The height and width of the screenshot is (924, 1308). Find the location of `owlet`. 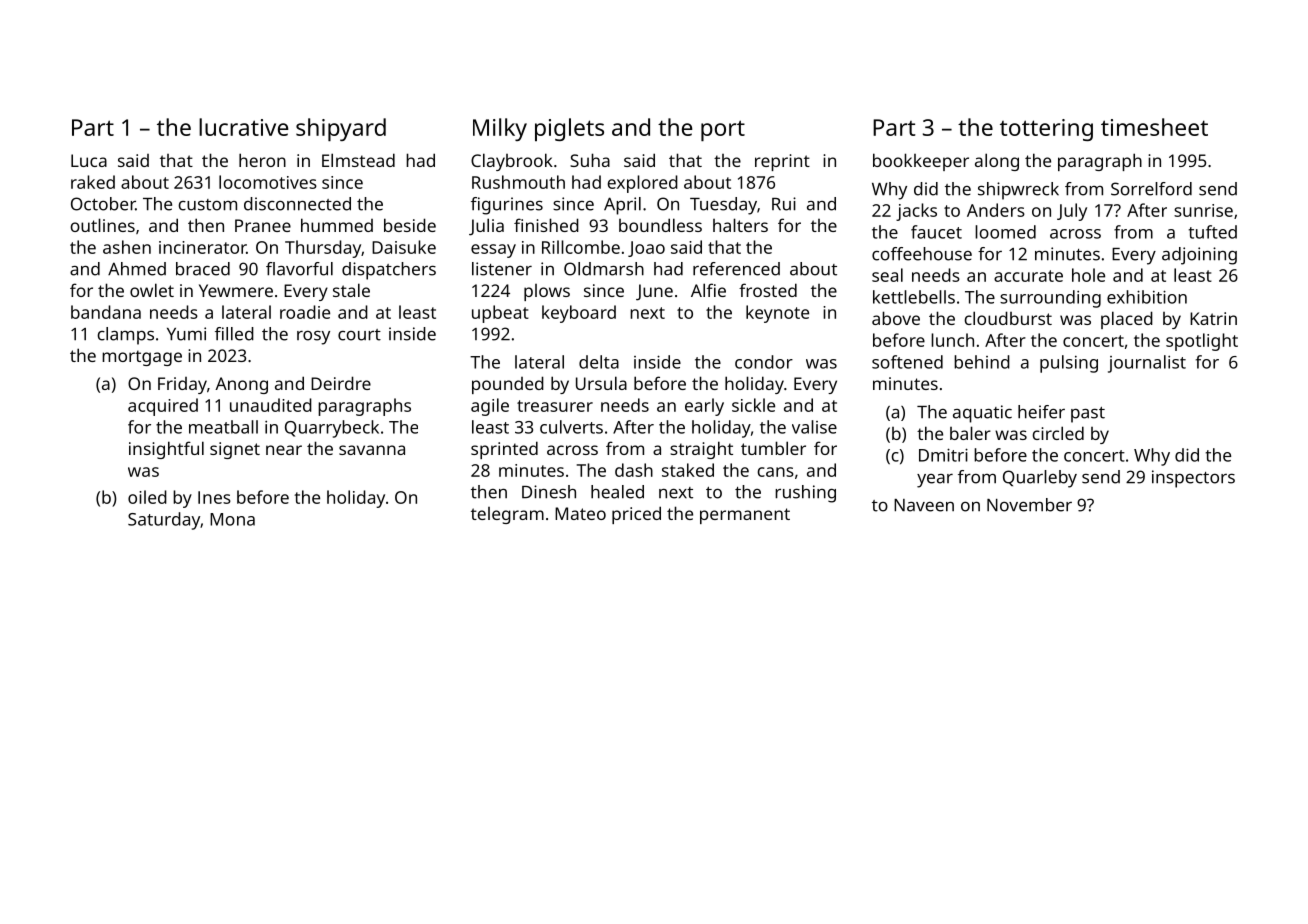

owlet is located at coordinates (152, 290).
